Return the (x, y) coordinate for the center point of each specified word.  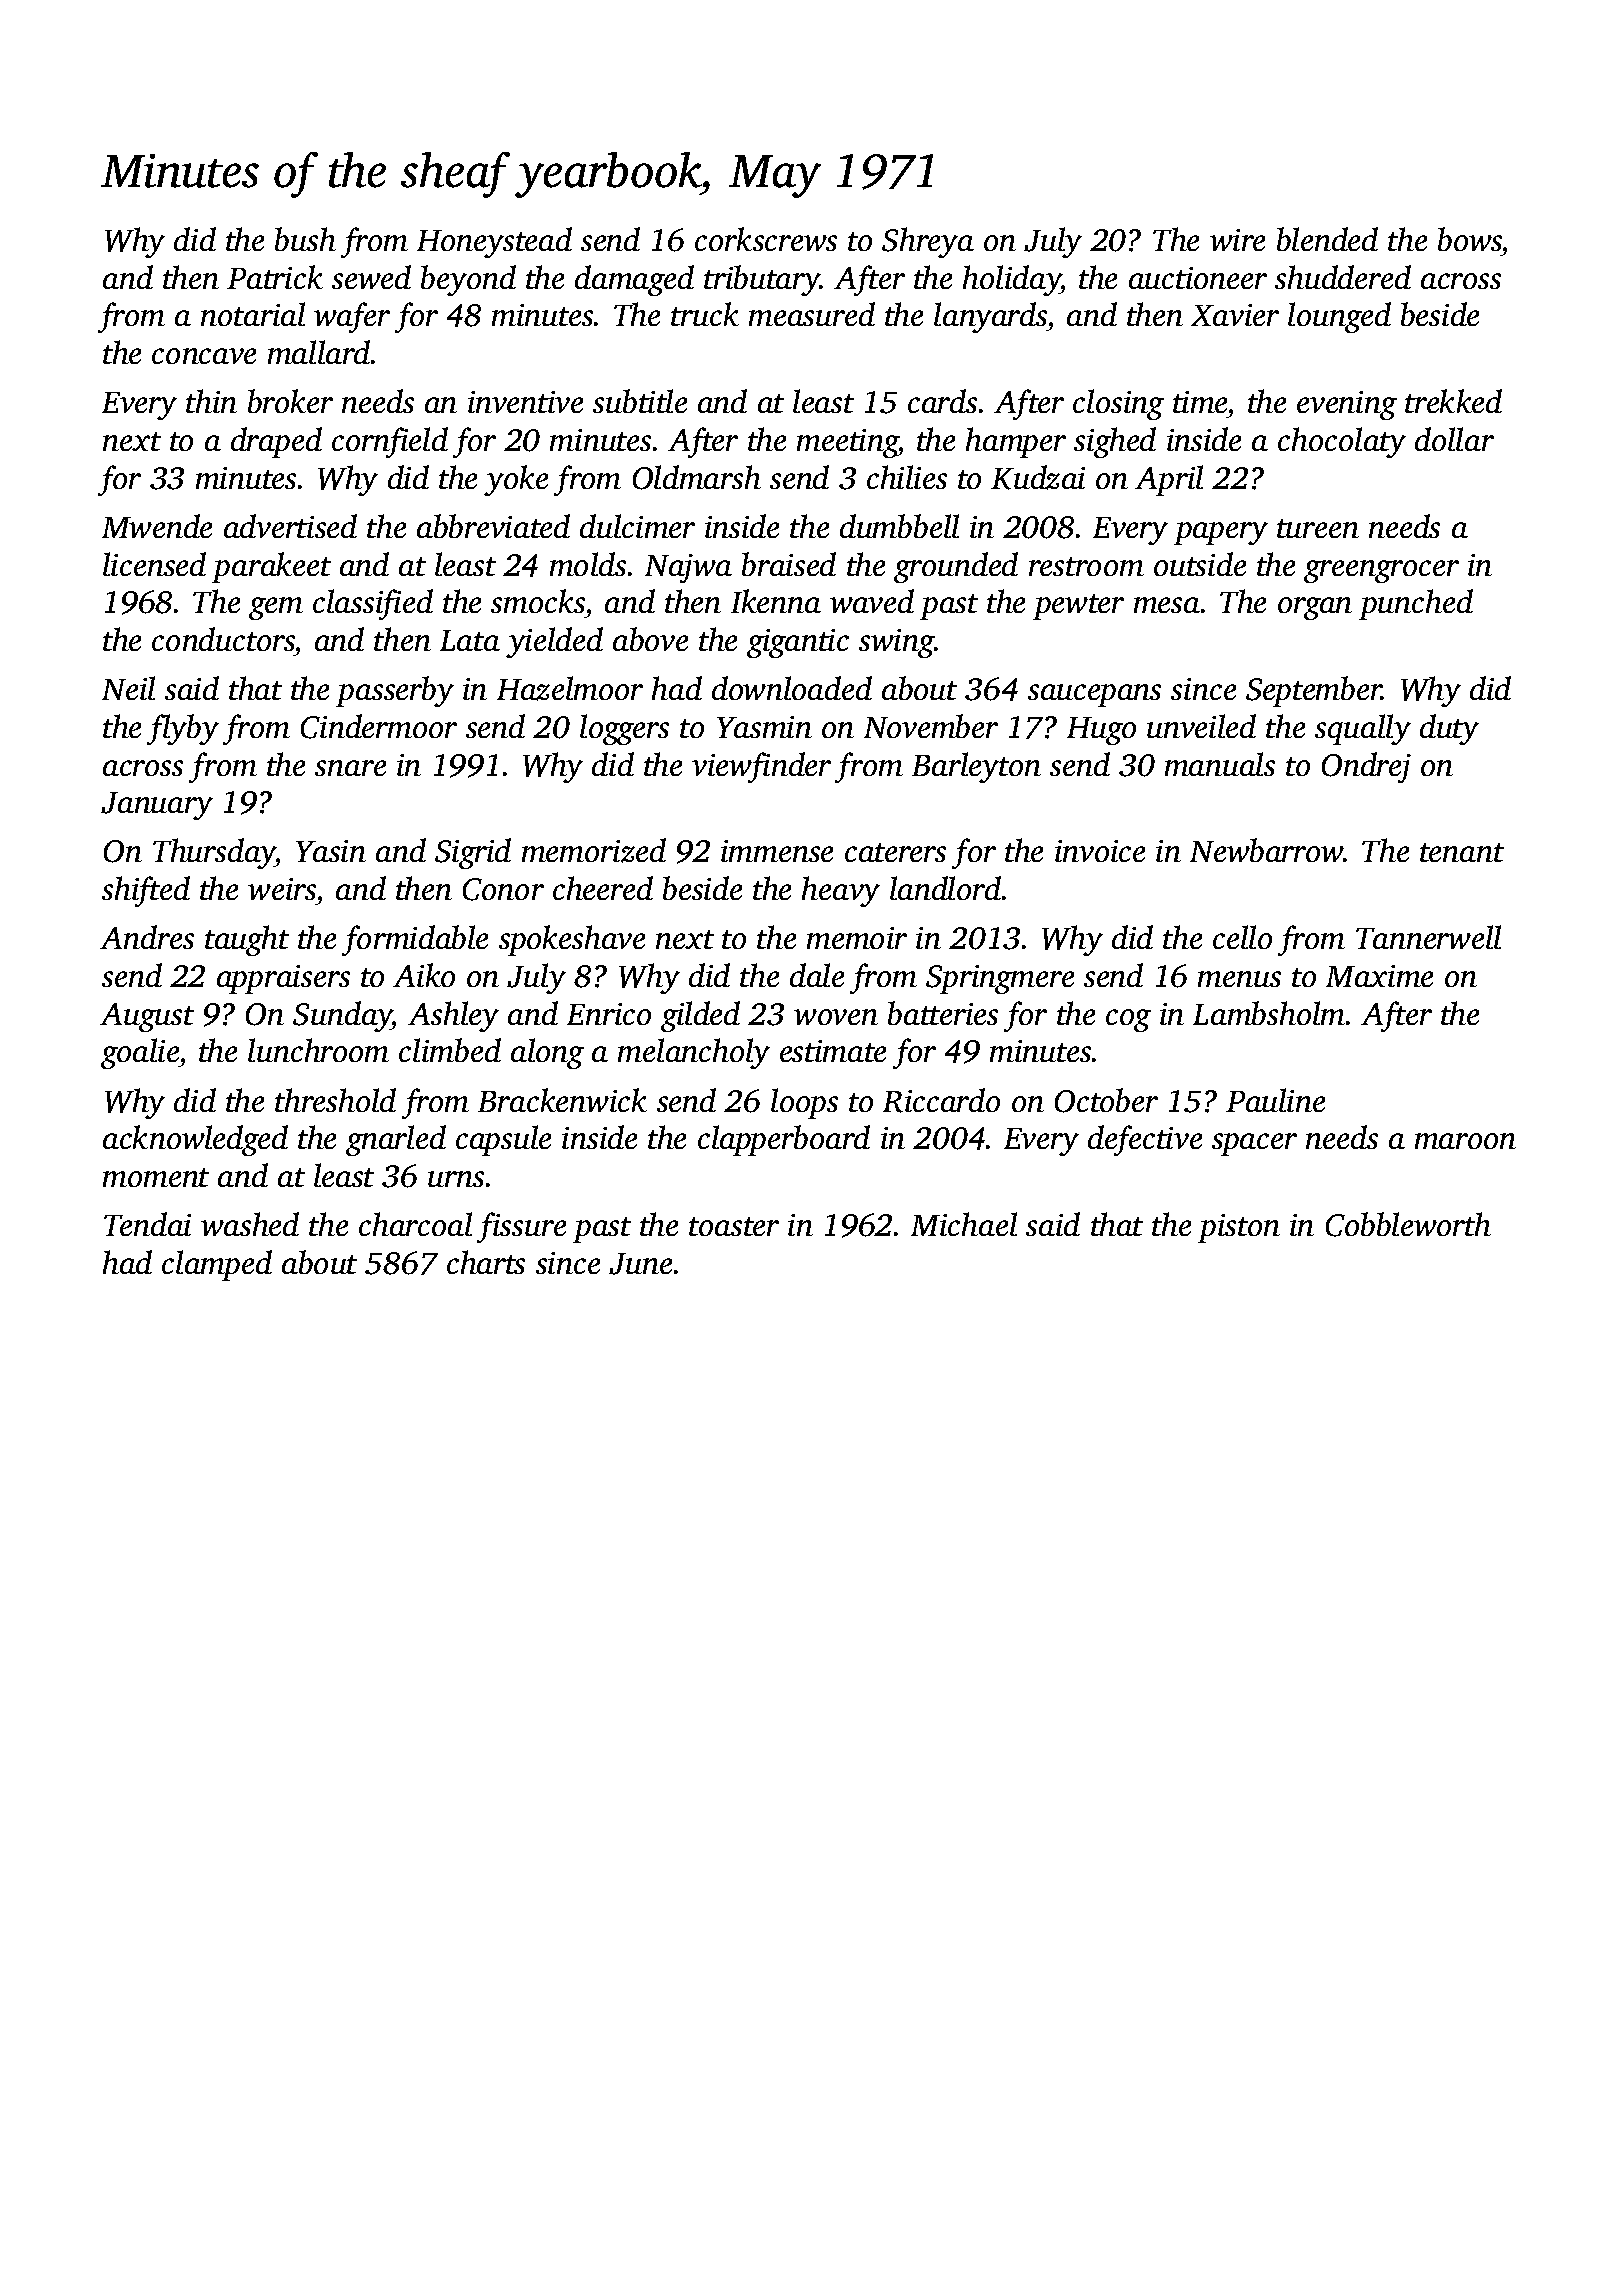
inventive (525, 402)
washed (250, 1224)
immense (777, 851)
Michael (964, 1224)
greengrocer (1381, 571)
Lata (470, 640)
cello (1242, 937)
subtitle (640, 401)
